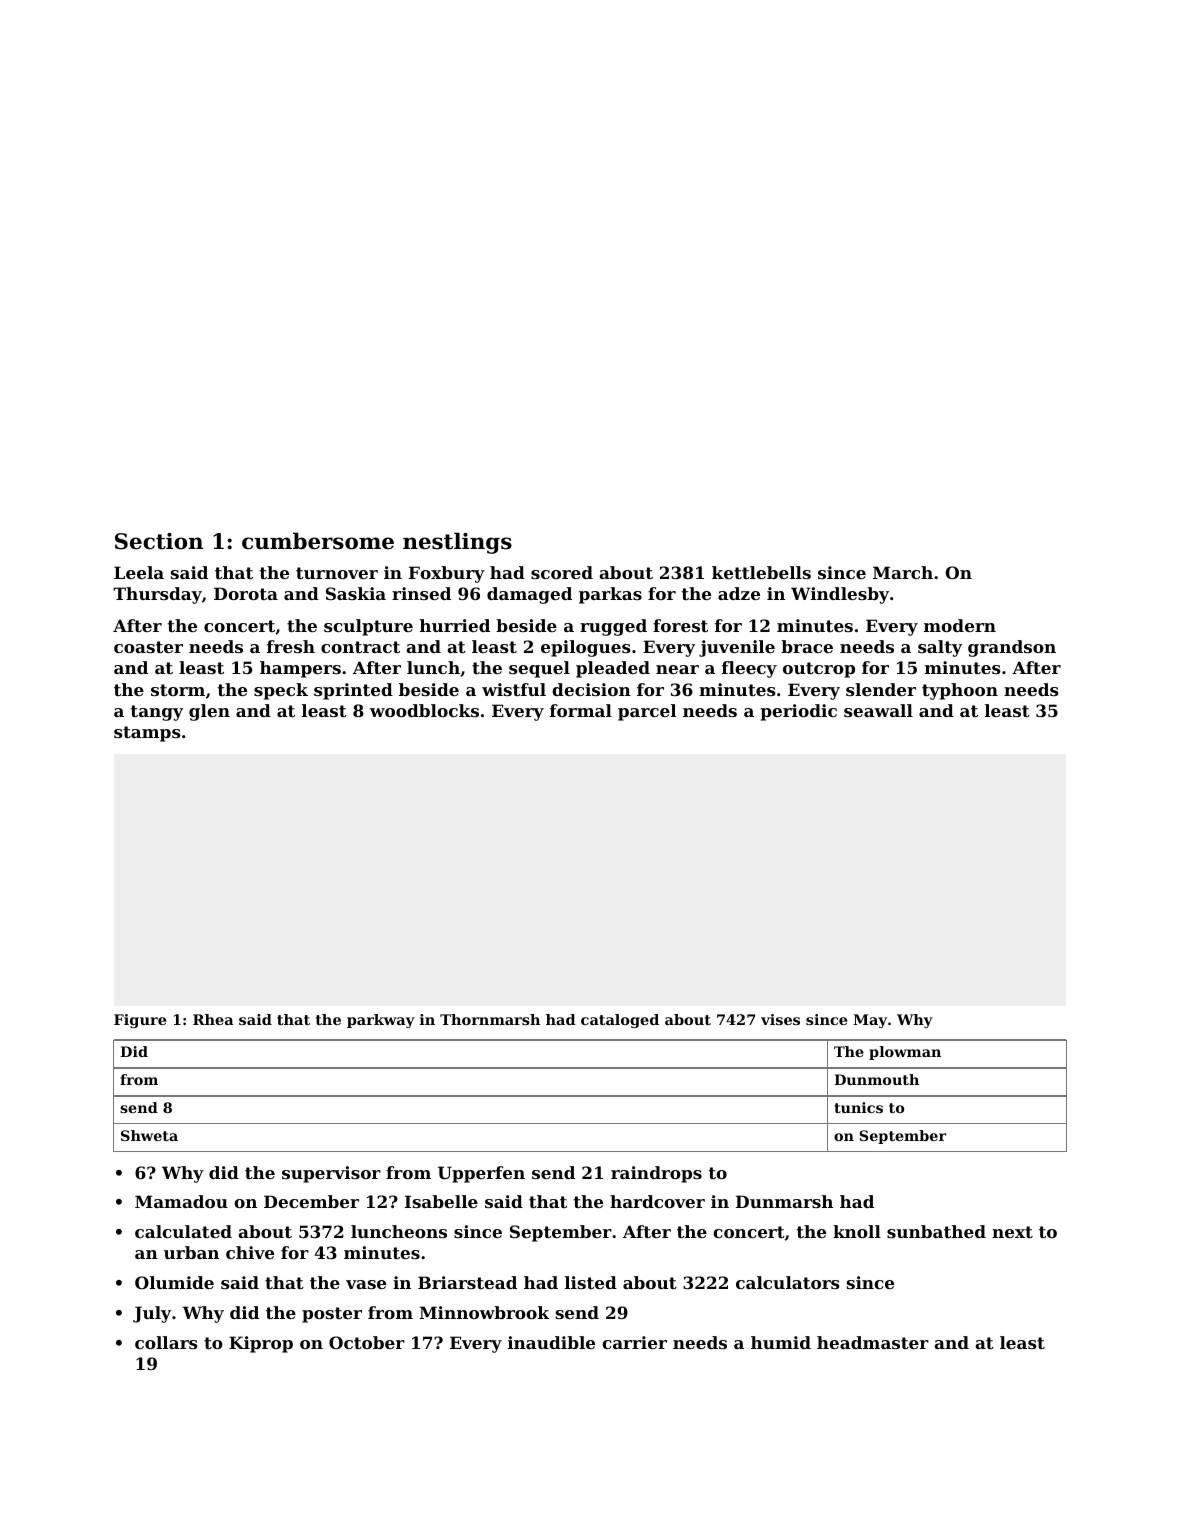 The width and height of the page is (1180, 1527). What do you see at coordinates (157, 595) in the page?
I see `Thursday` at bounding box center [157, 595].
